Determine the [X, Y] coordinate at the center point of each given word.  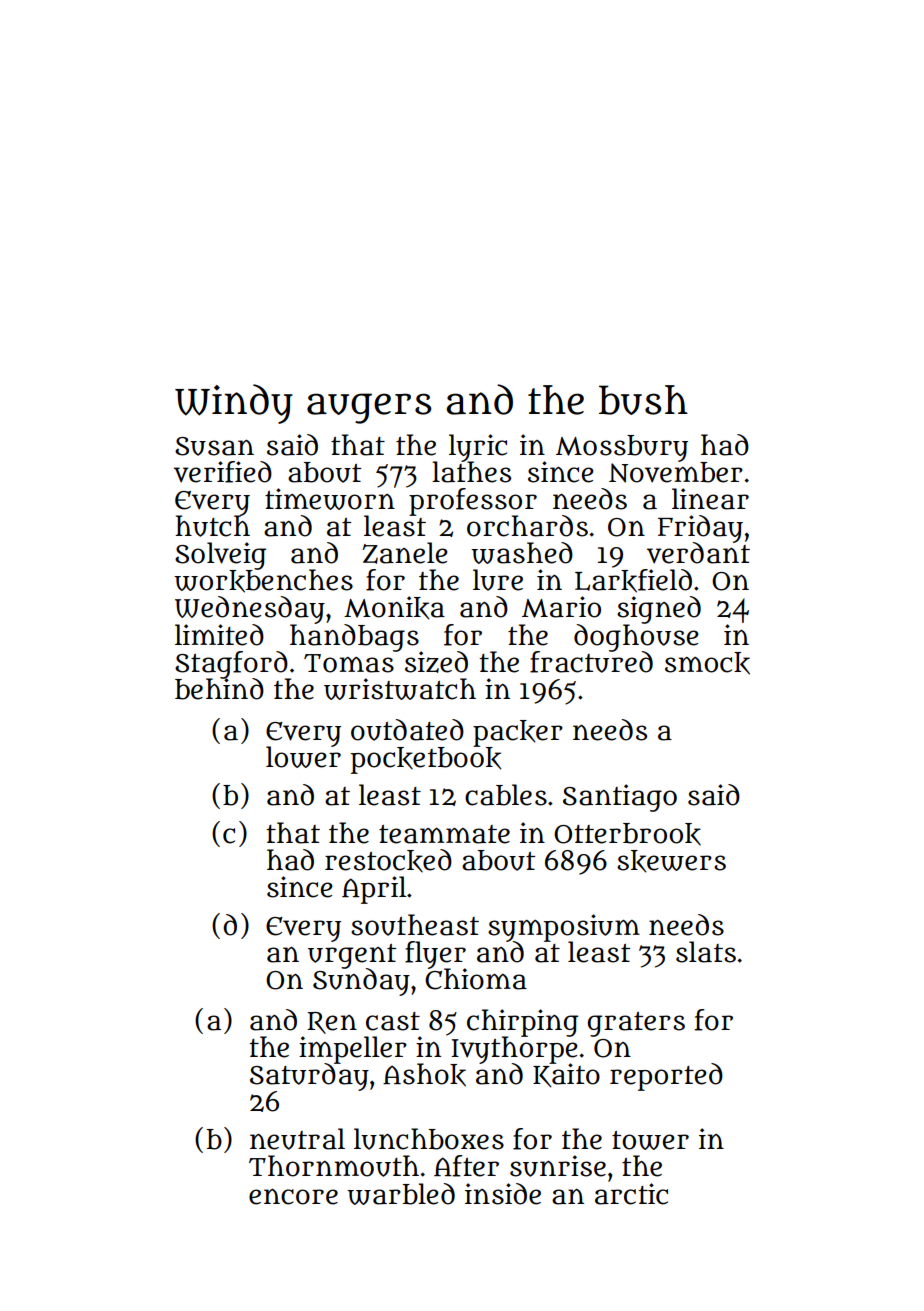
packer [518, 733]
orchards [527, 526]
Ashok [424, 1075]
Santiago [620, 798]
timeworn [330, 499]
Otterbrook [627, 834]
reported [666, 1077]
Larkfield [633, 581]
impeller [353, 1049]
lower [303, 757]
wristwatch [400, 689]
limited [219, 635]
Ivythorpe [514, 1050]
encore [293, 1197]
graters [636, 1024]
